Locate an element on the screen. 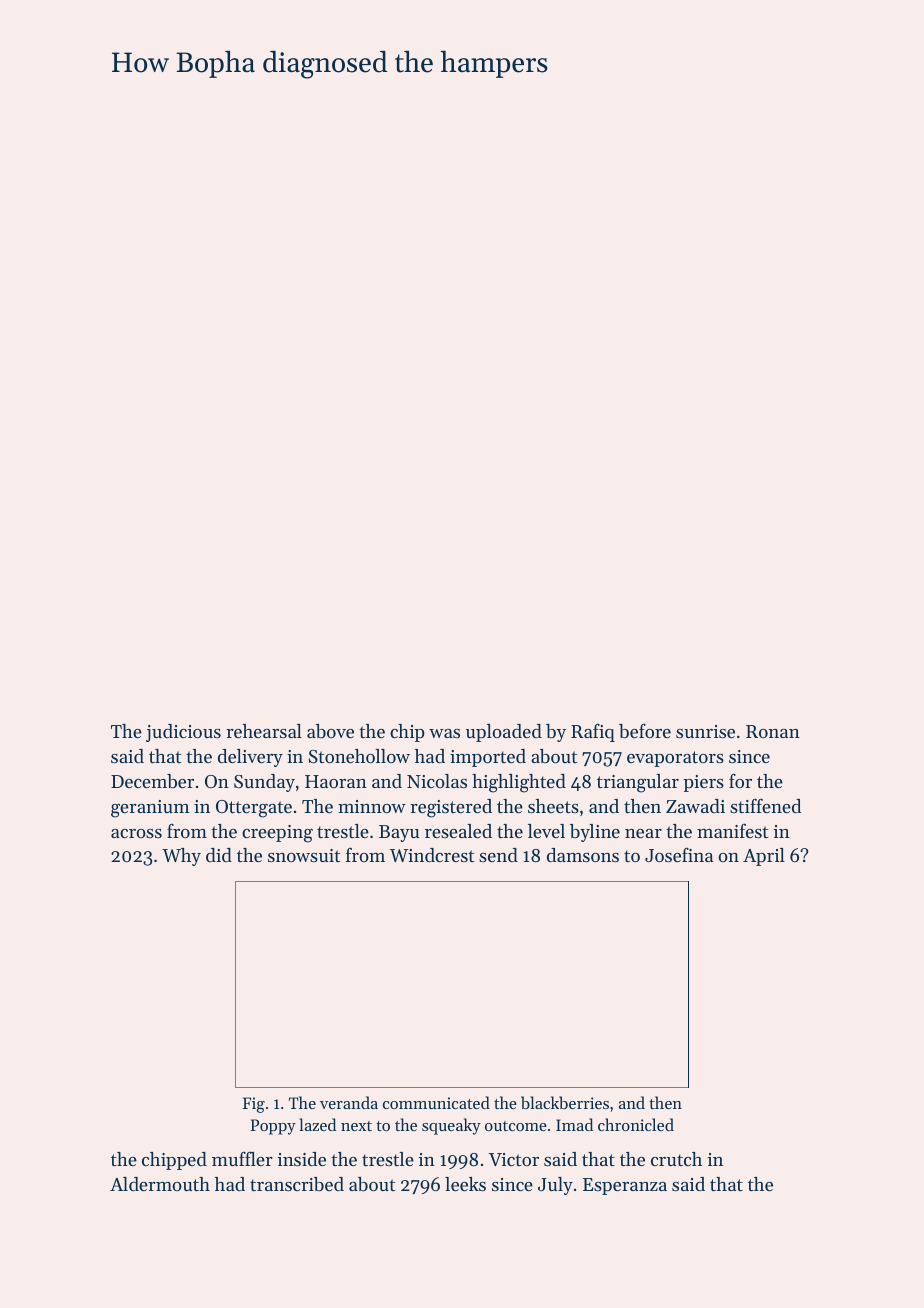  did is located at coordinates (219, 855).
